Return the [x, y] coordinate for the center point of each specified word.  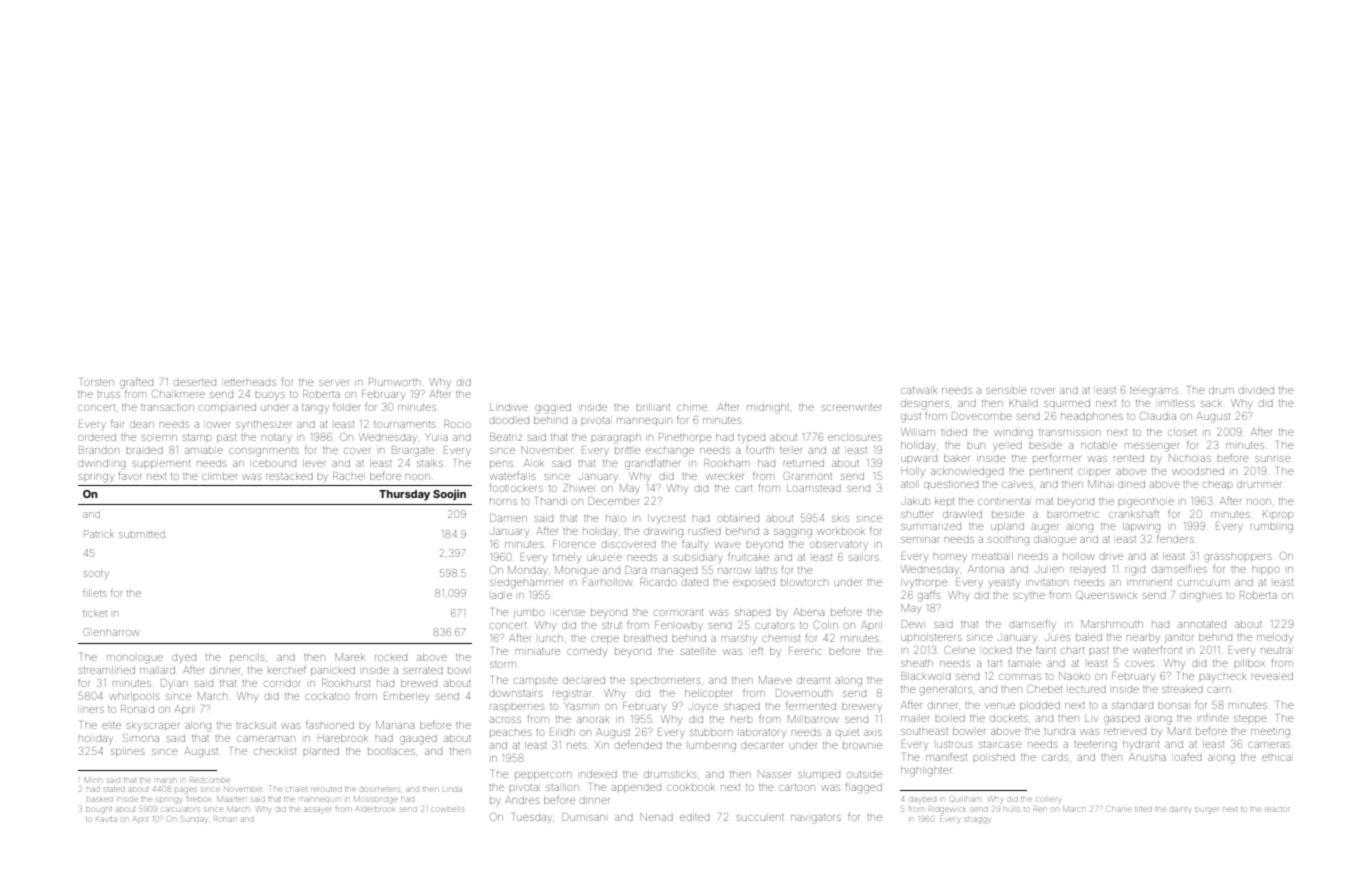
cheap [1218, 485]
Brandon [99, 450]
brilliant [653, 407]
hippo [1266, 571]
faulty [695, 545]
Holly [913, 471]
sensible [1006, 390]
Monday [528, 570]
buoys [270, 396]
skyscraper [153, 725]
